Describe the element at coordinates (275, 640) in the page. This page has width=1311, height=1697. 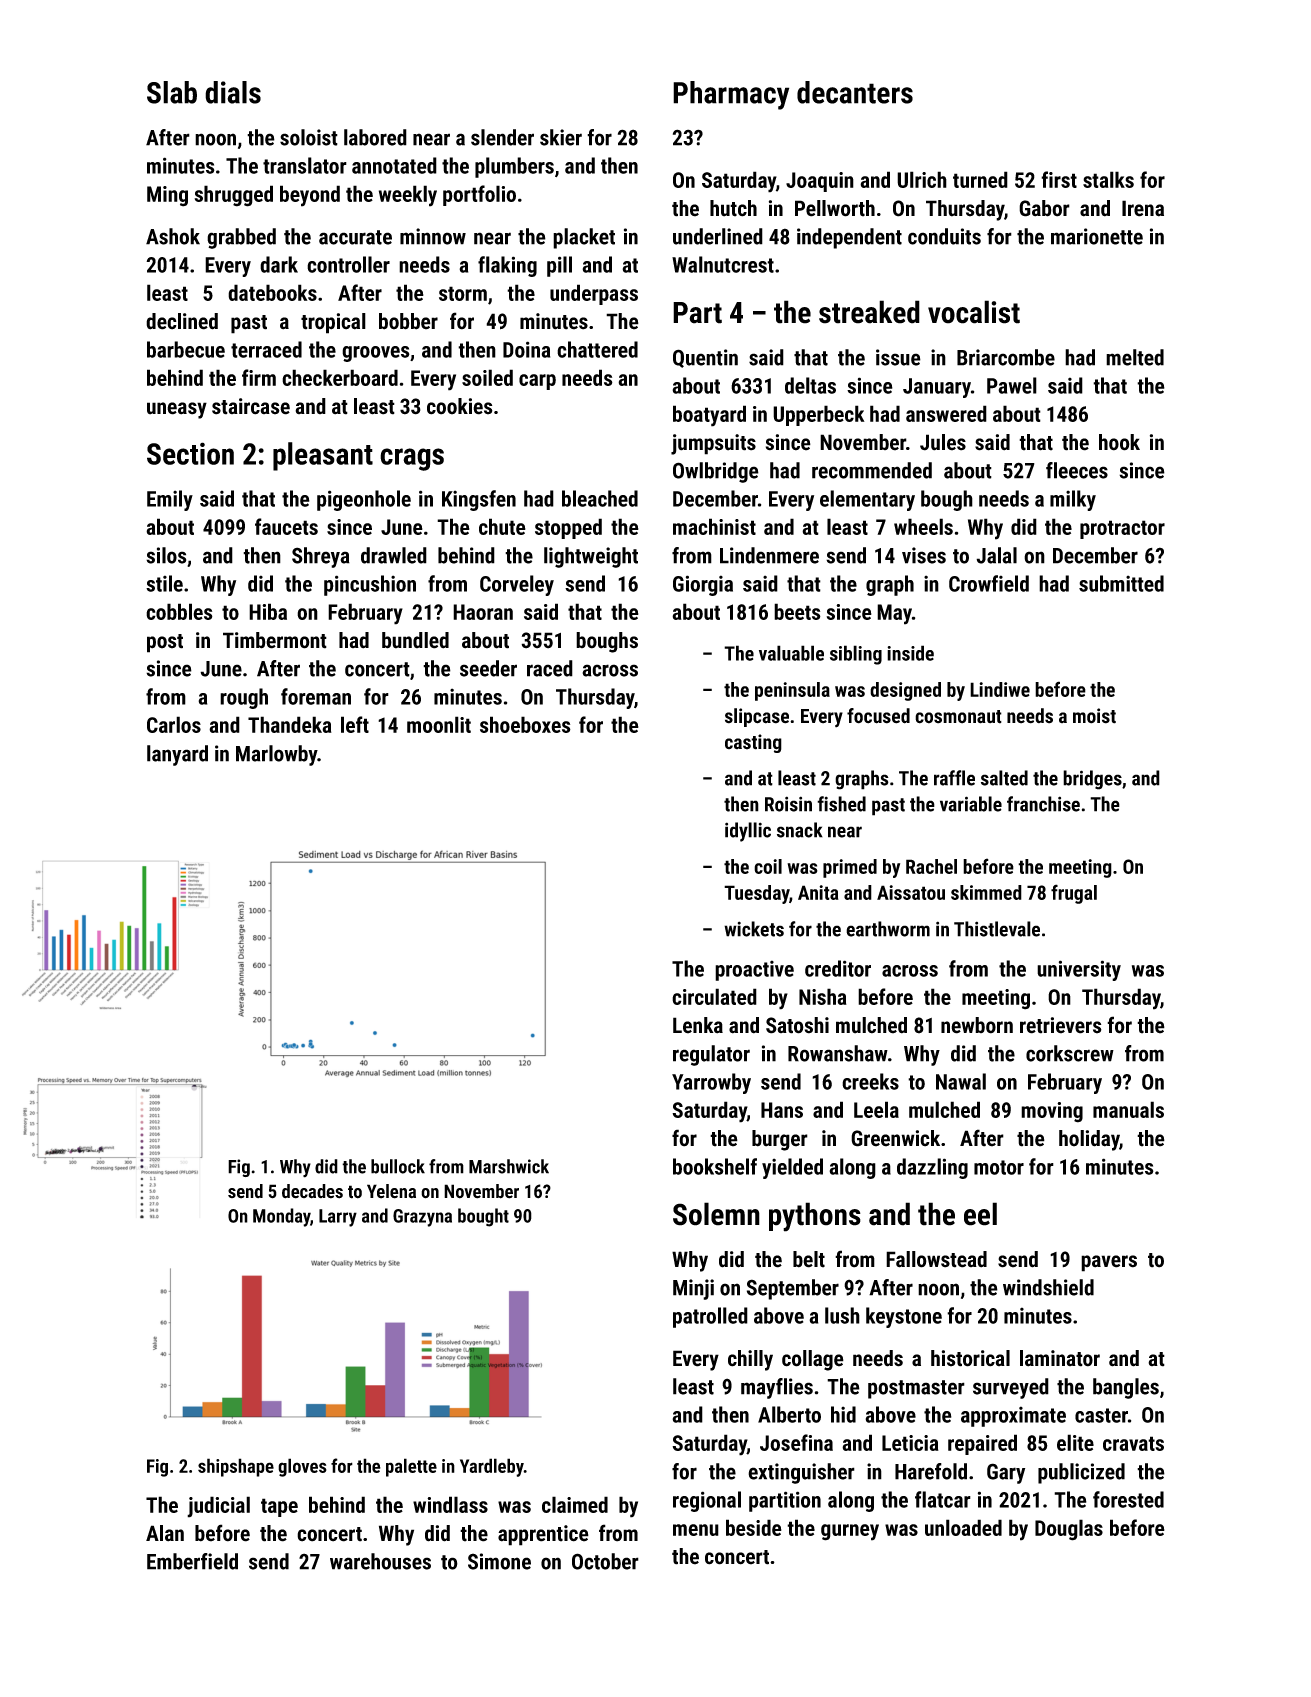
I see `Timbermont` at that location.
